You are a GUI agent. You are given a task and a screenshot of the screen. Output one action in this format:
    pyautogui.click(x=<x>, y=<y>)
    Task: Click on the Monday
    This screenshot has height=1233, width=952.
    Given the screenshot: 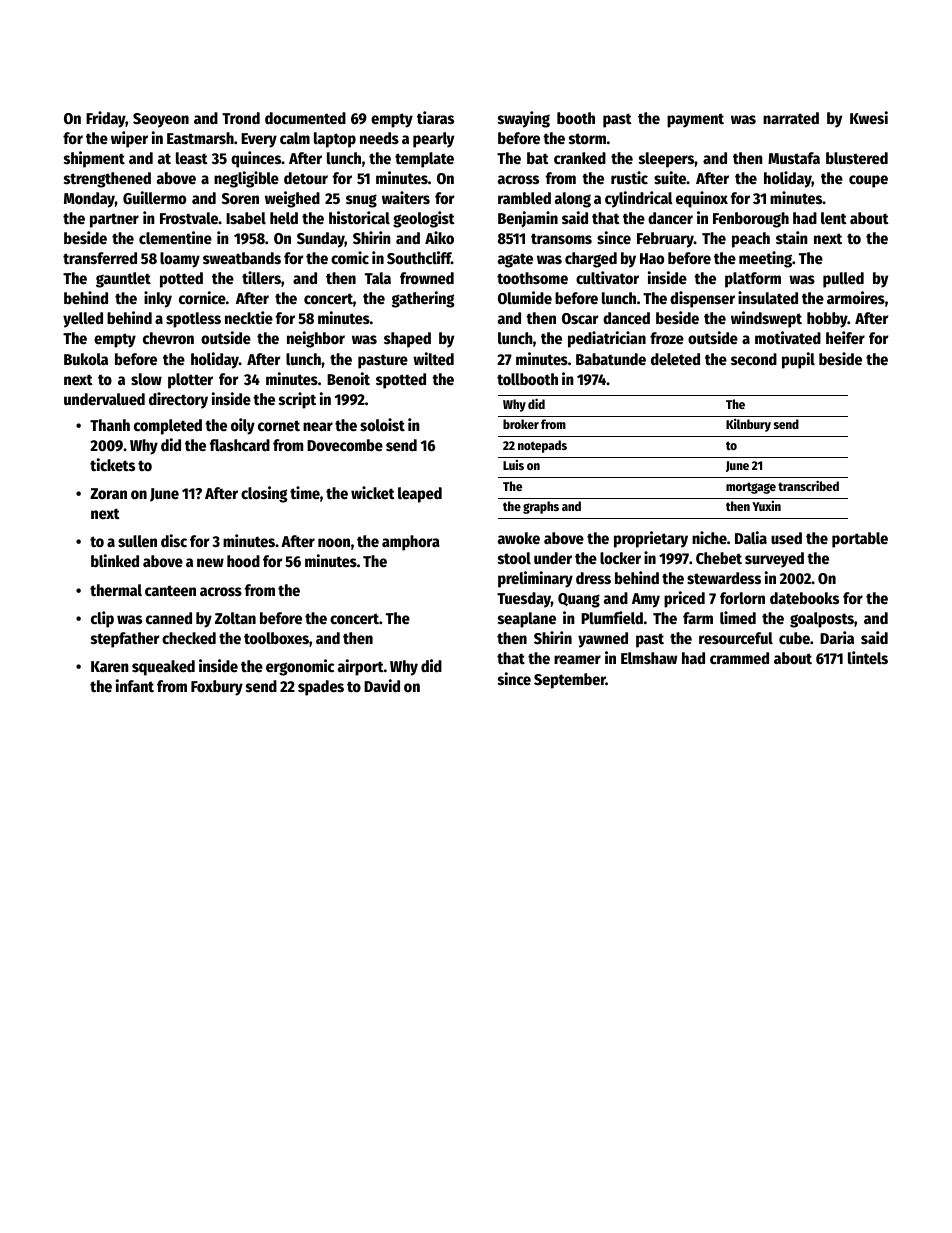 What is the action you would take?
    pyautogui.click(x=89, y=200)
